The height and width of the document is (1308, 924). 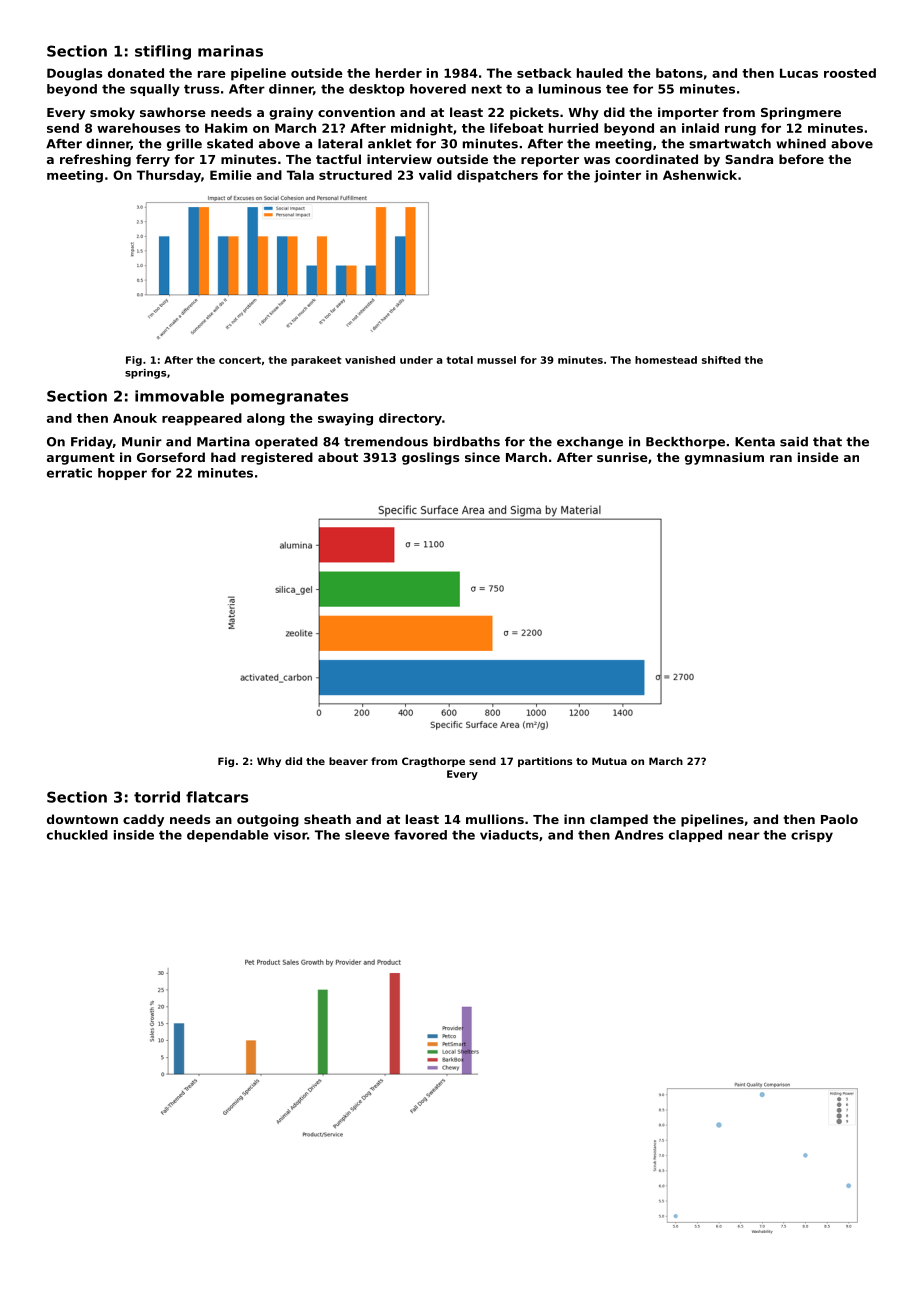 I want to click on herder, so click(x=399, y=73).
